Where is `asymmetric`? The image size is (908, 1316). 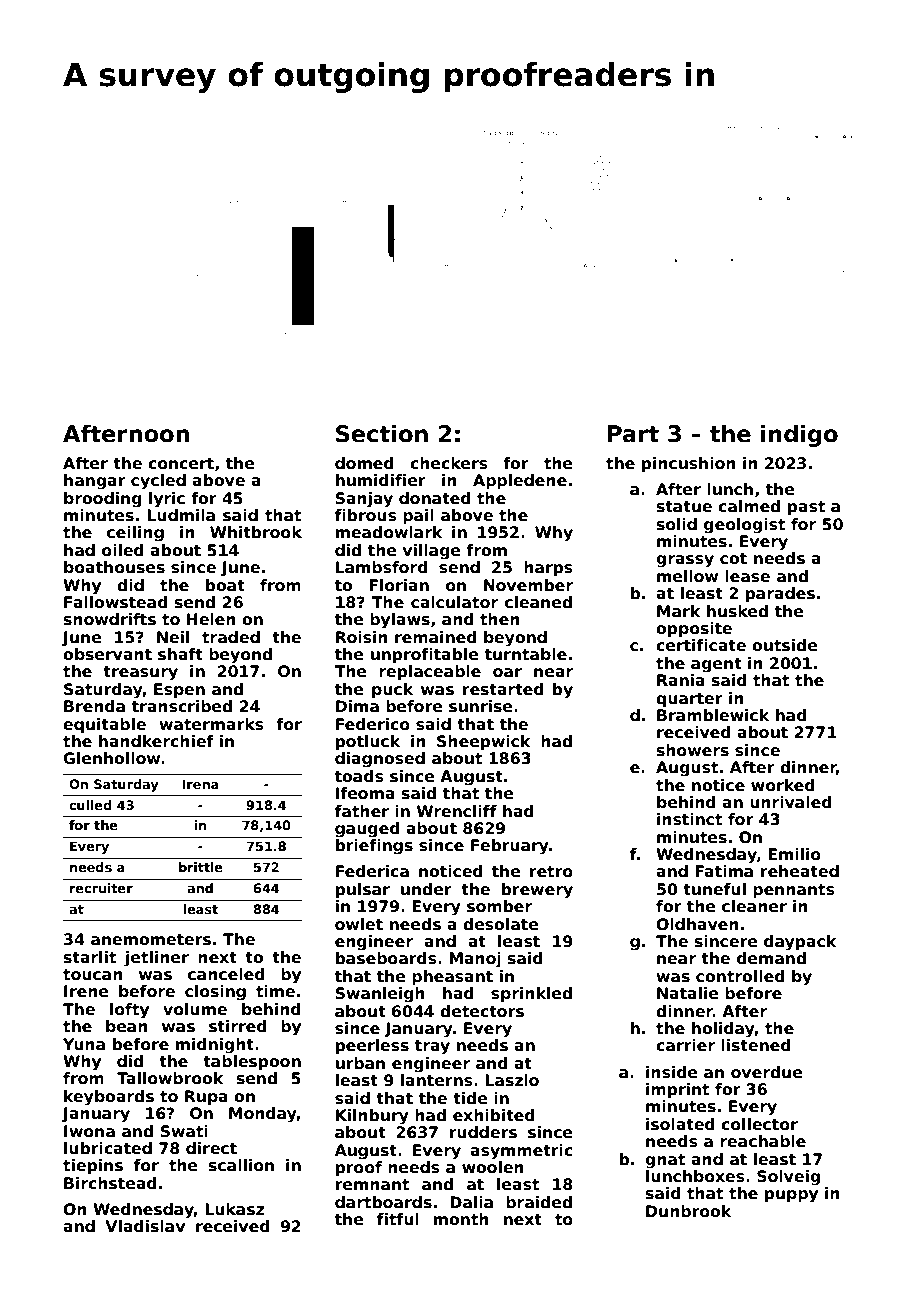 asymmetric is located at coordinates (521, 1152).
